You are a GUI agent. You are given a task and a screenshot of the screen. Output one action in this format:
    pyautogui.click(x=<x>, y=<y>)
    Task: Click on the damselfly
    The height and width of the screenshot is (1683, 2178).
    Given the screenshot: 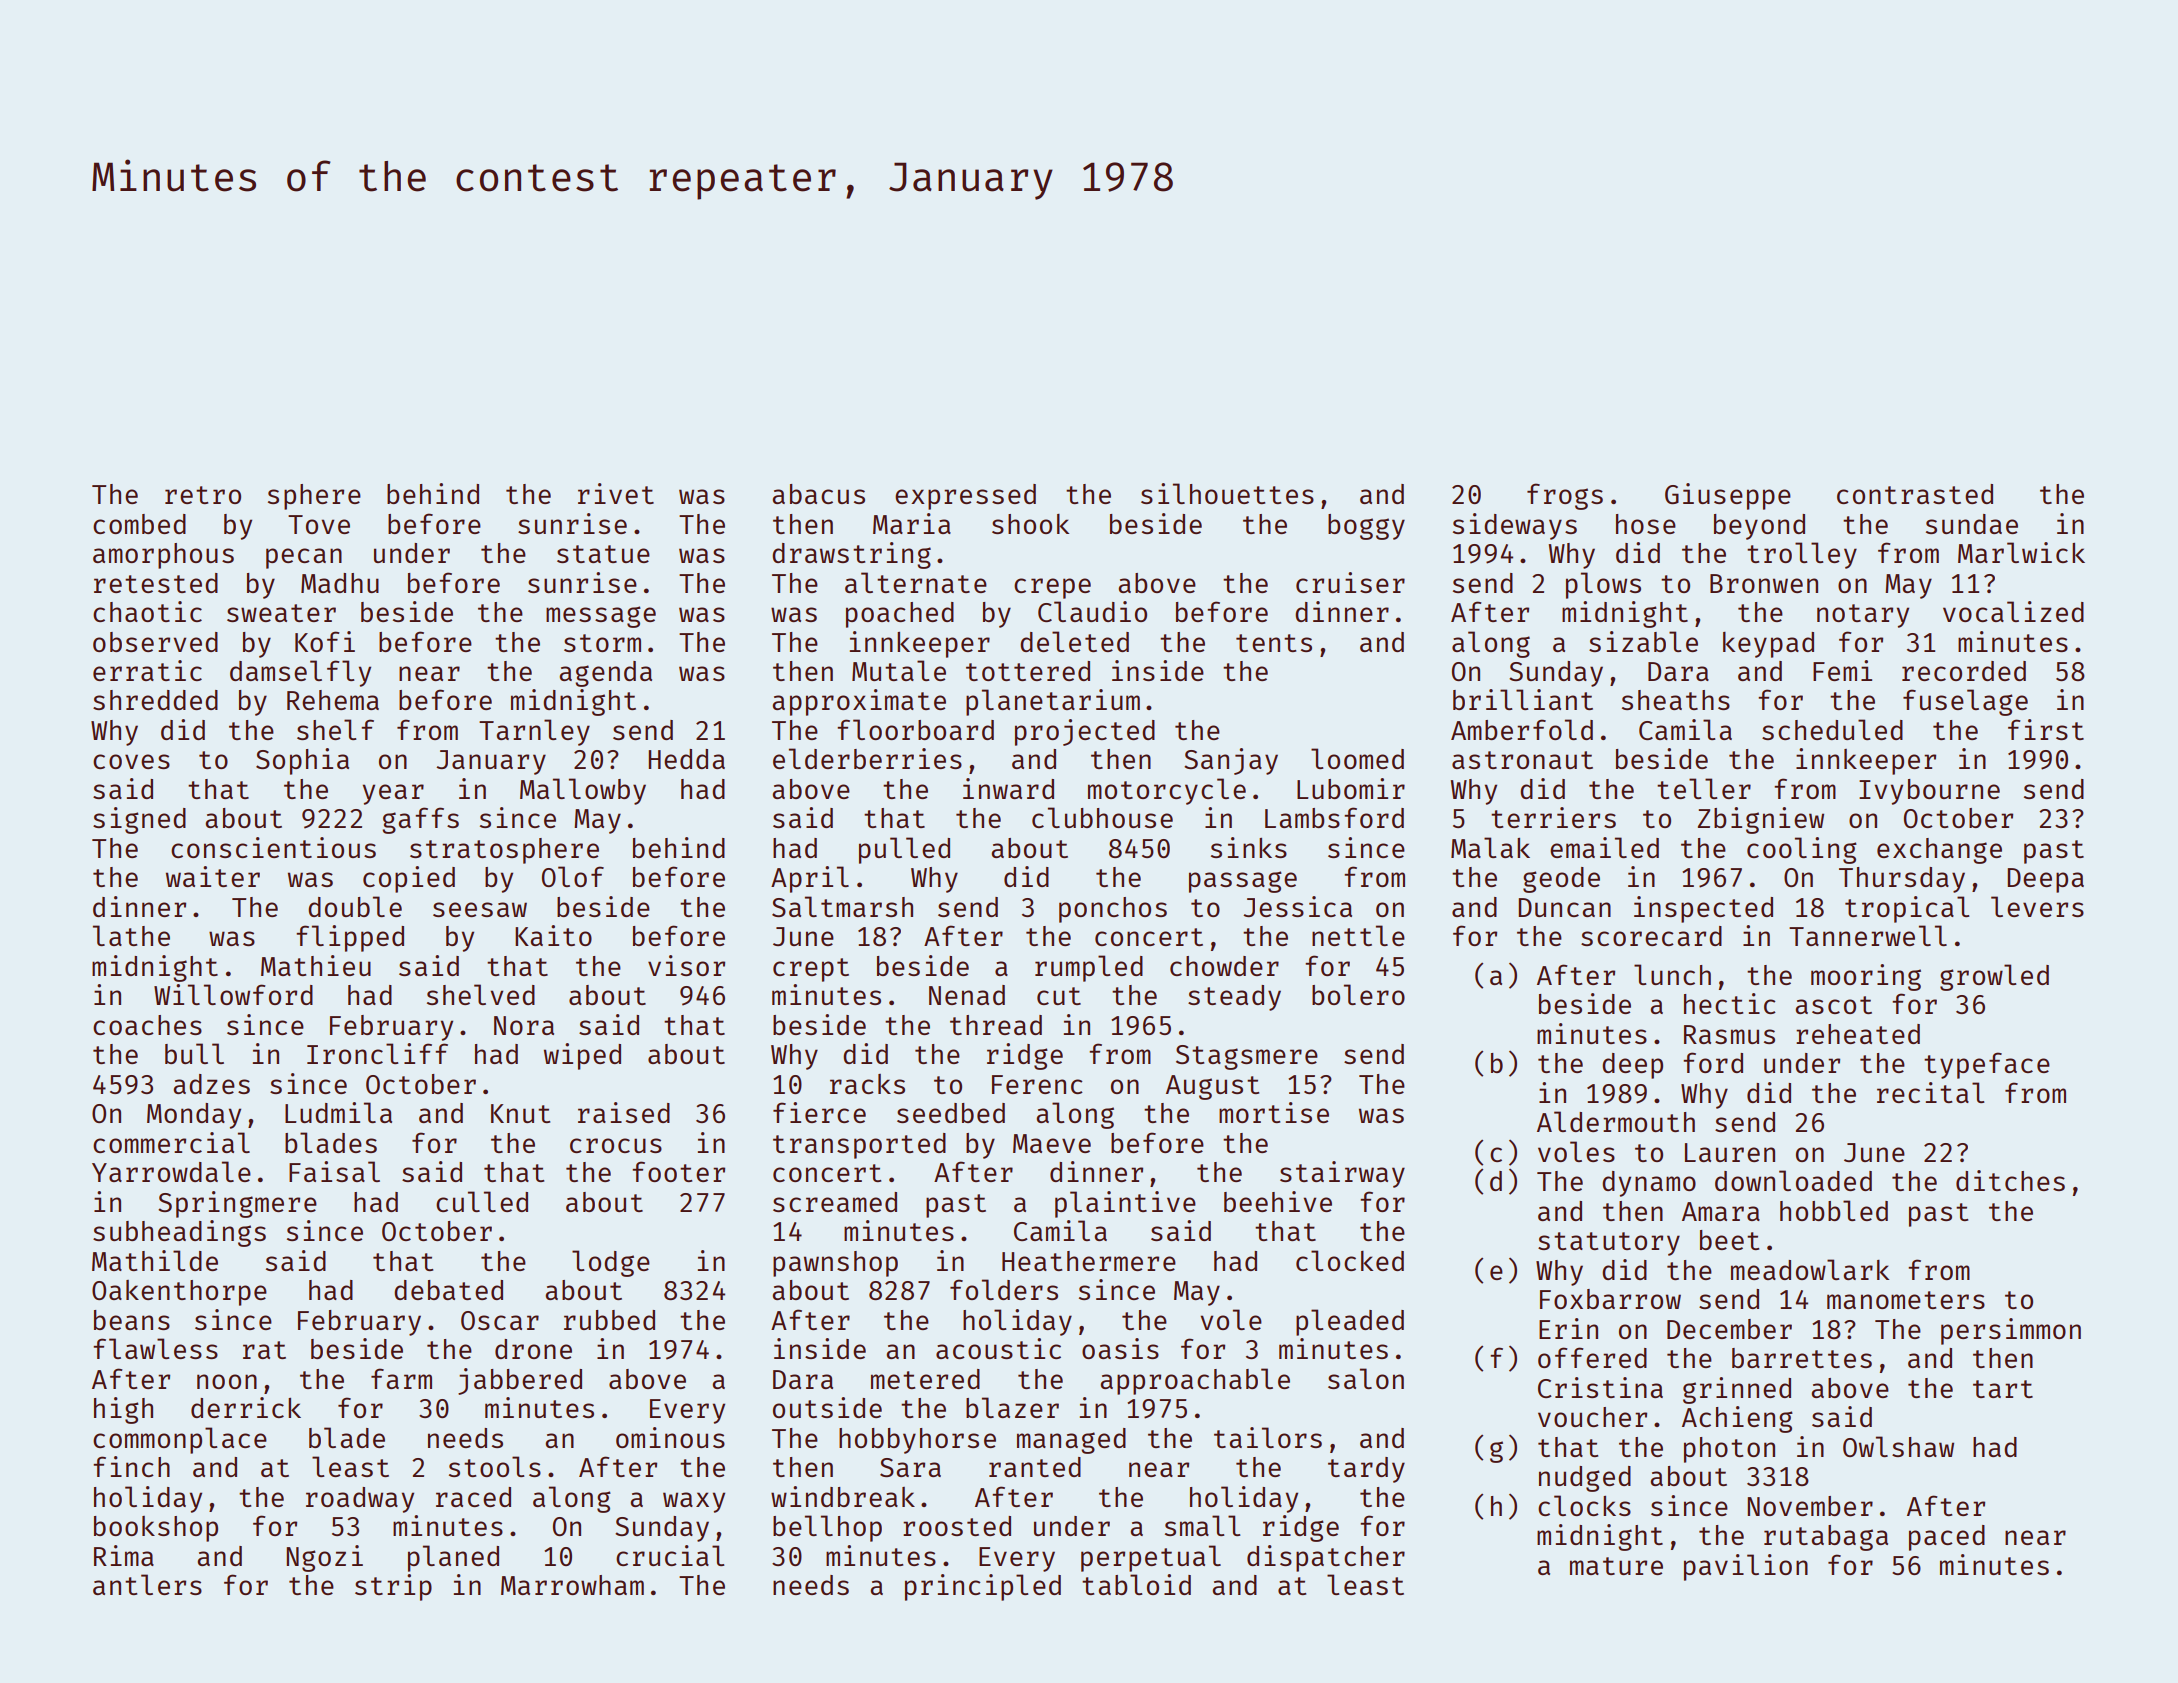 What is the action you would take?
    pyautogui.click(x=300, y=673)
